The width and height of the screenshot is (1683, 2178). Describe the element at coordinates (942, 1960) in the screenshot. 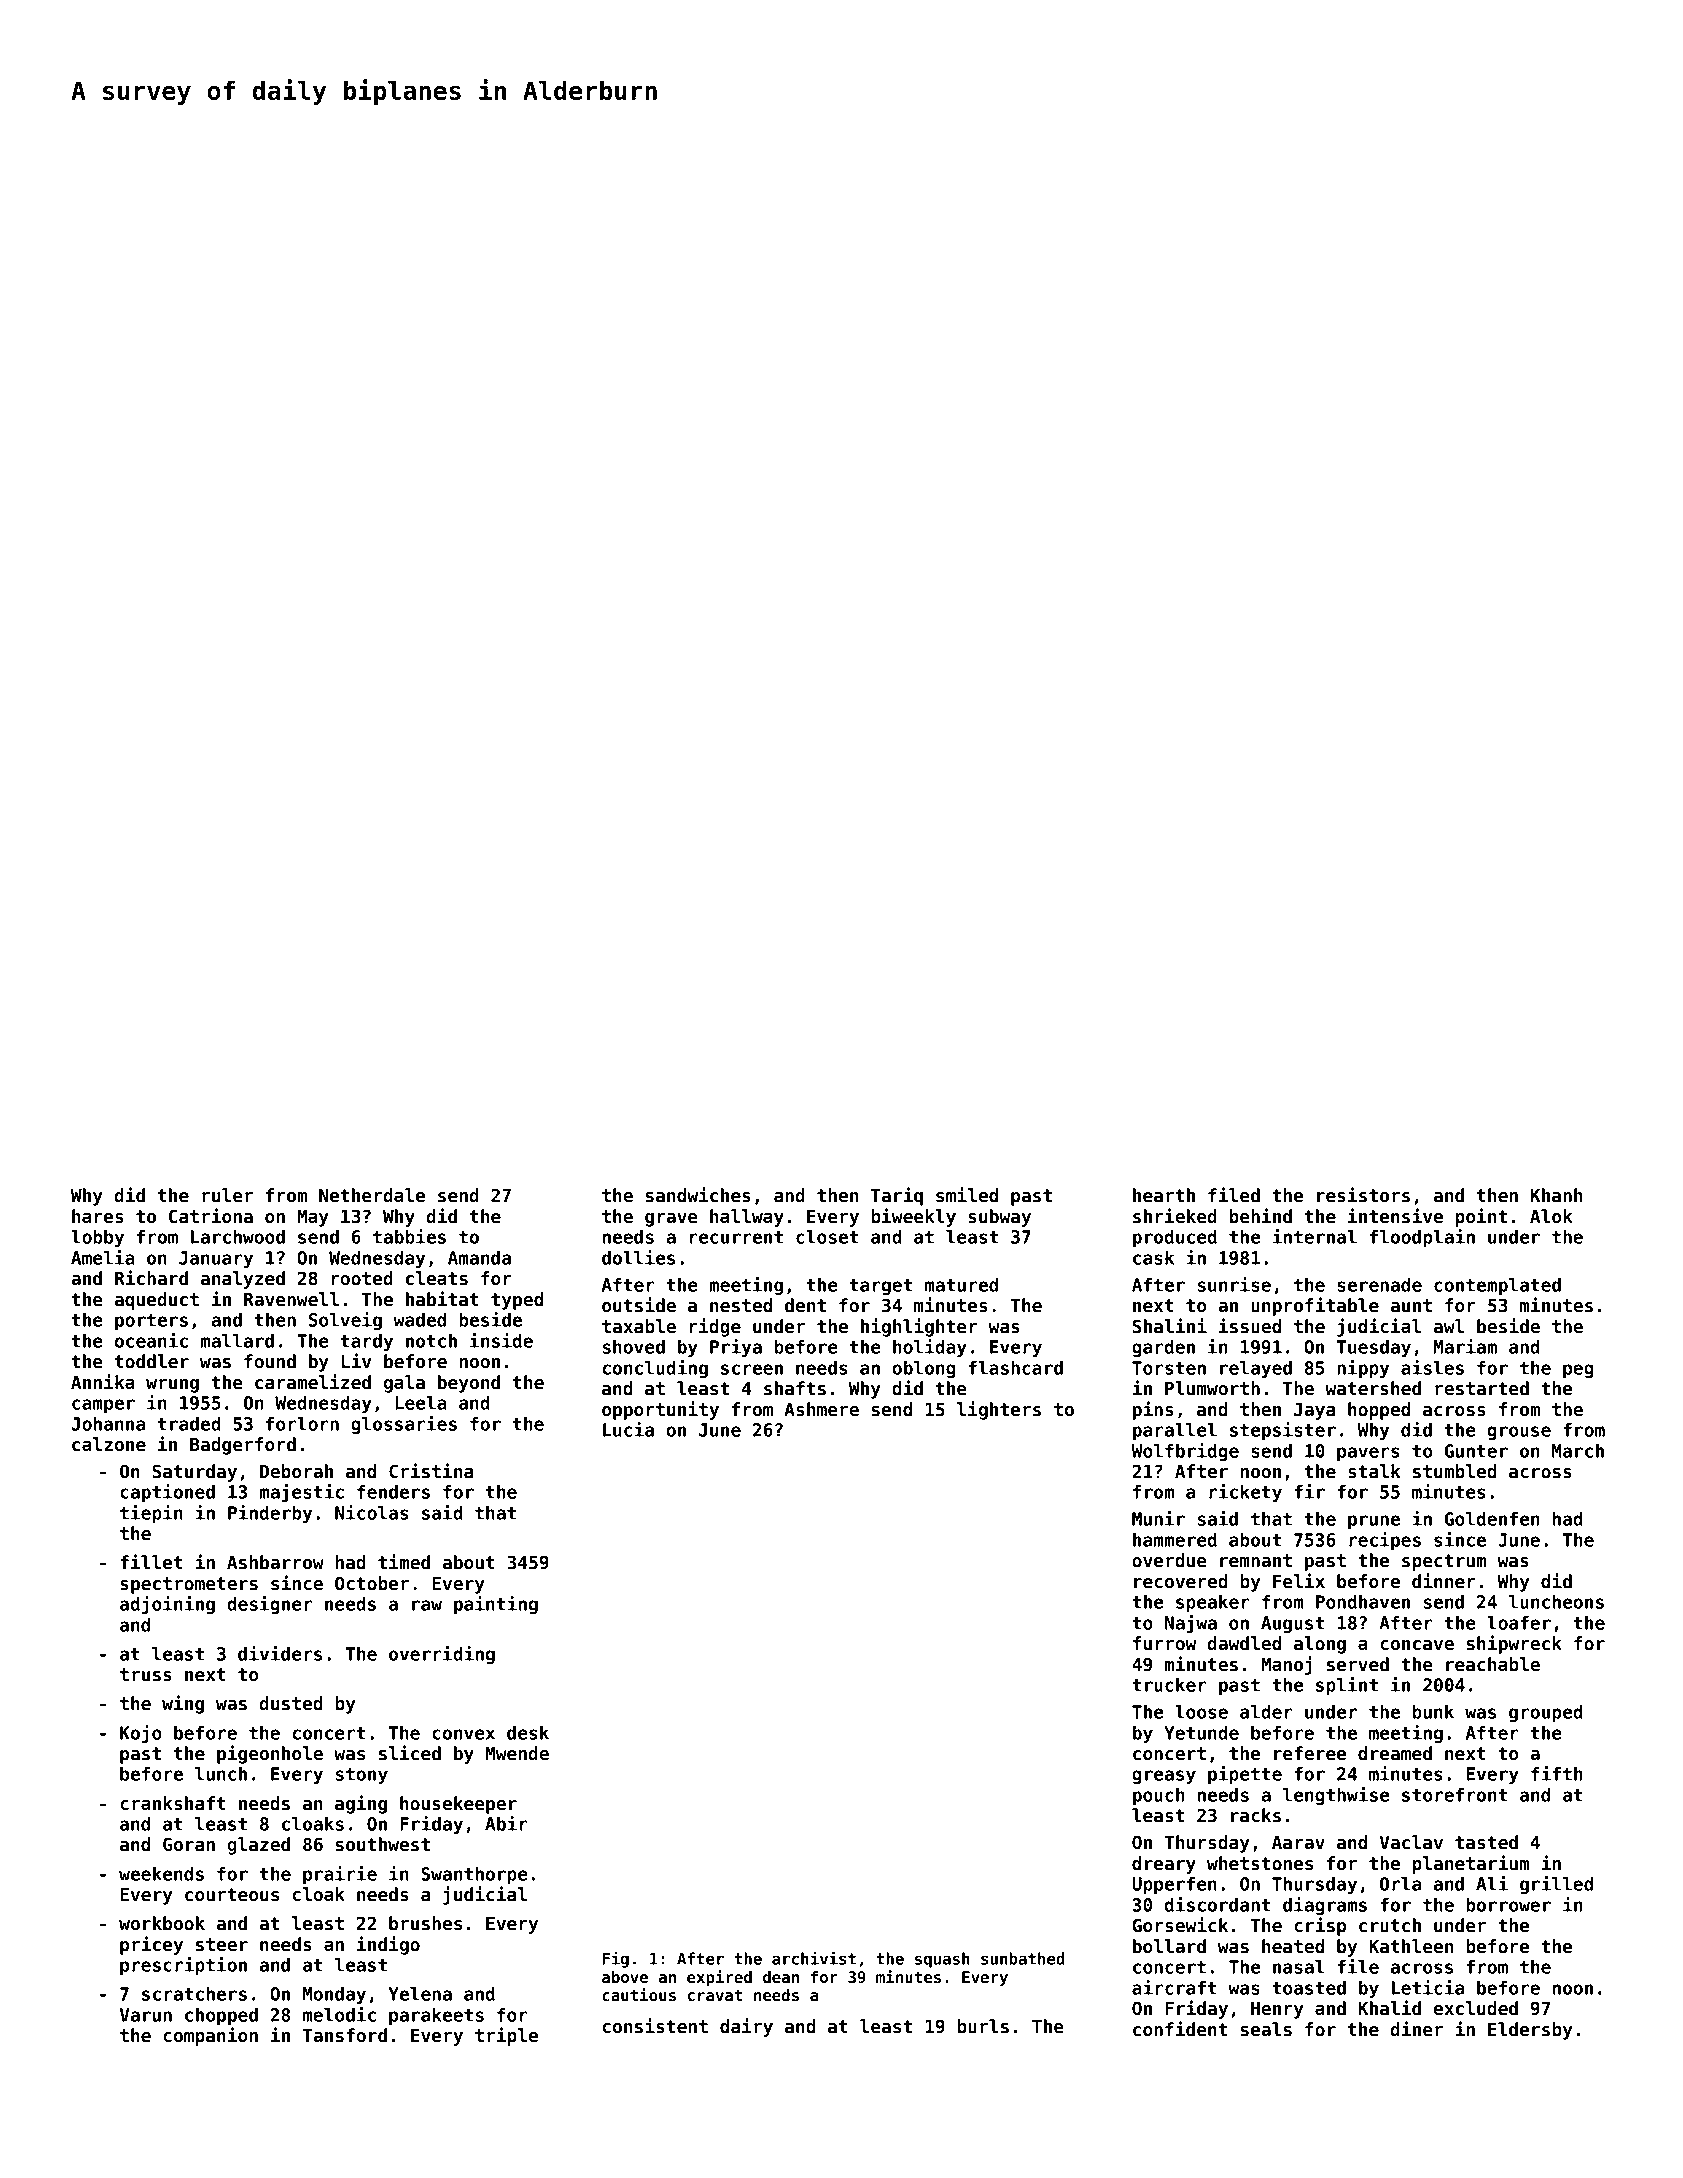

I see `squash` at that location.
